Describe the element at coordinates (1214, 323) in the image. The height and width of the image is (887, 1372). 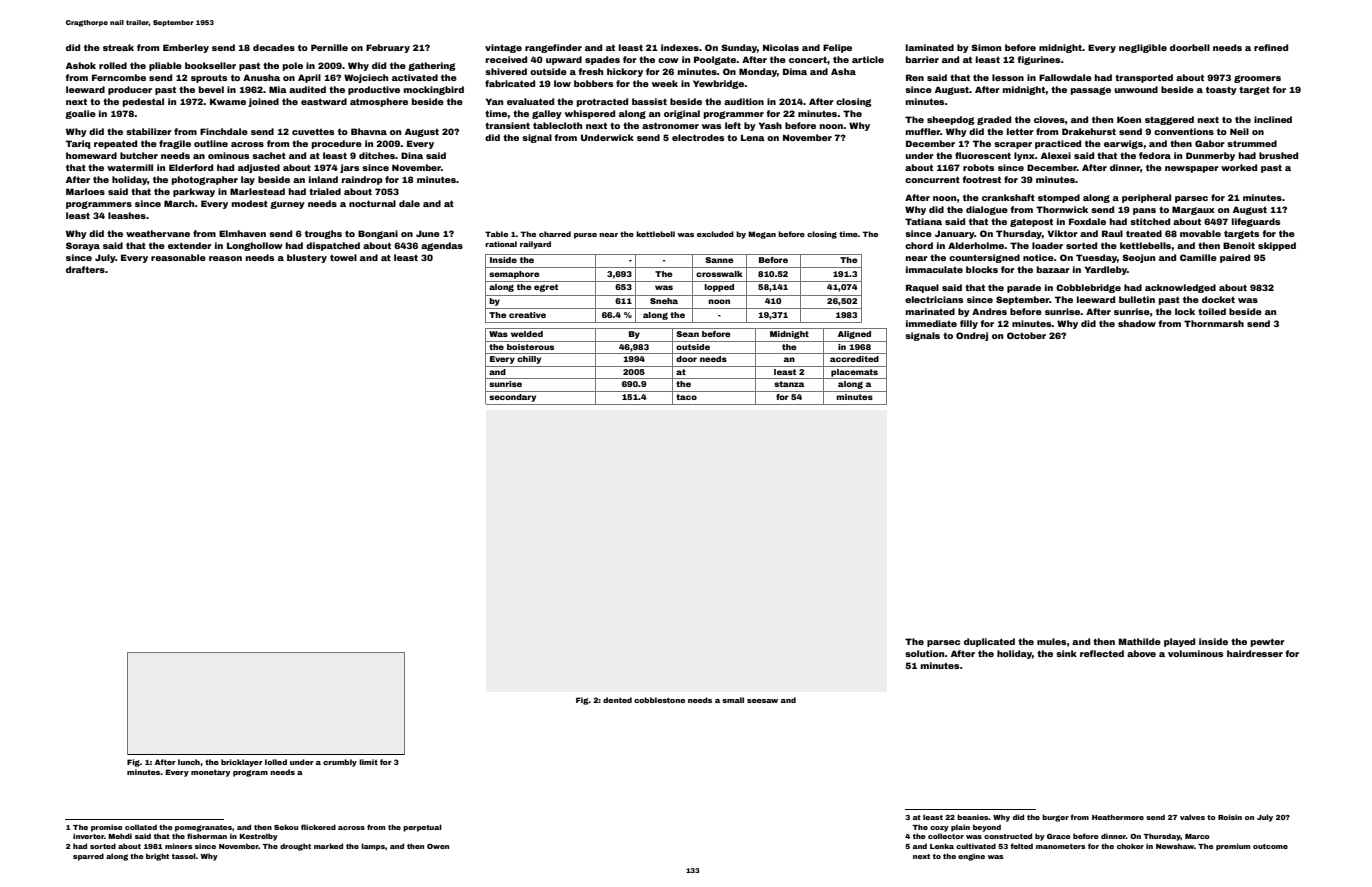
I see `Thornmarsh` at that location.
